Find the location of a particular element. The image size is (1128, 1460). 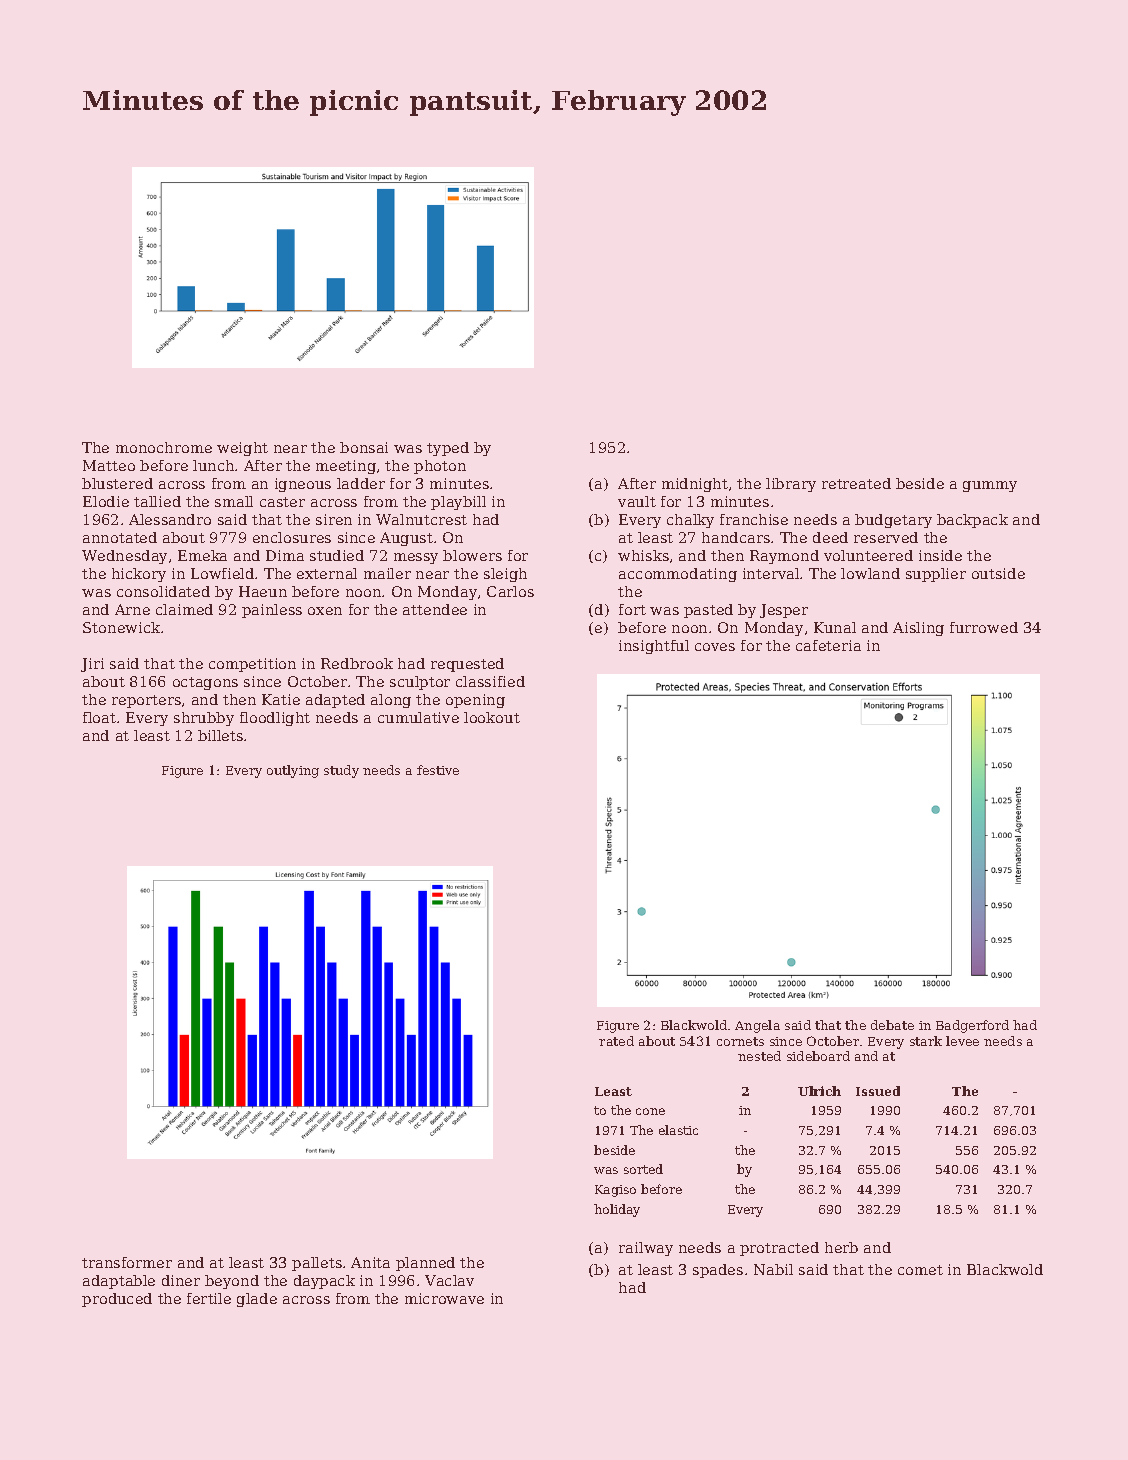

adaptable is located at coordinates (119, 1282).
